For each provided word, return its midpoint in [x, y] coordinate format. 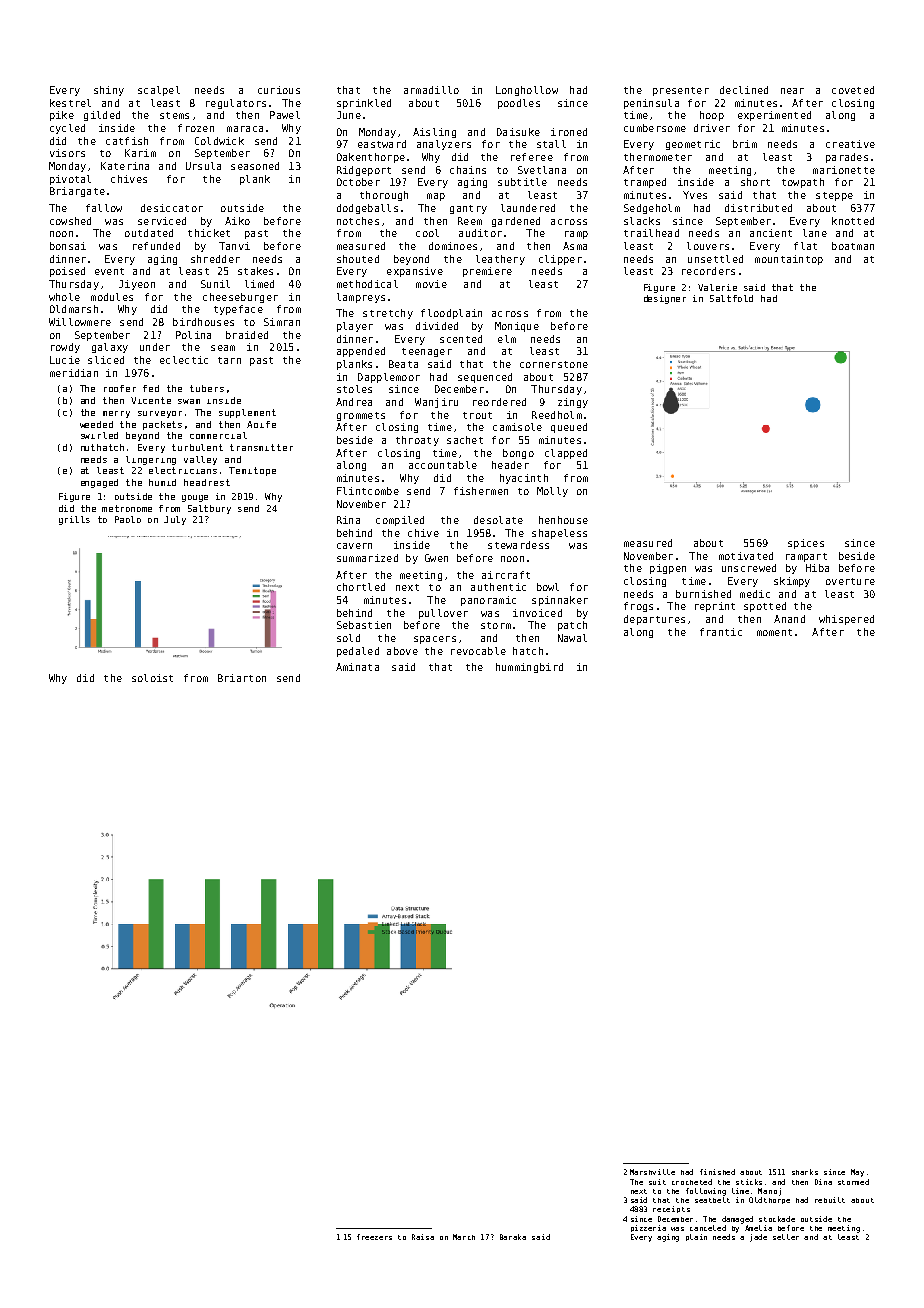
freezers [374, 1237]
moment [774, 632]
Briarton [242, 678]
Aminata [357, 667]
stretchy [388, 314]
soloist [152, 678]
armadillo [431, 90]
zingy [573, 403]
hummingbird [529, 668]
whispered [846, 620]
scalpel [159, 91]
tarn [229, 360]
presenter [681, 91]
